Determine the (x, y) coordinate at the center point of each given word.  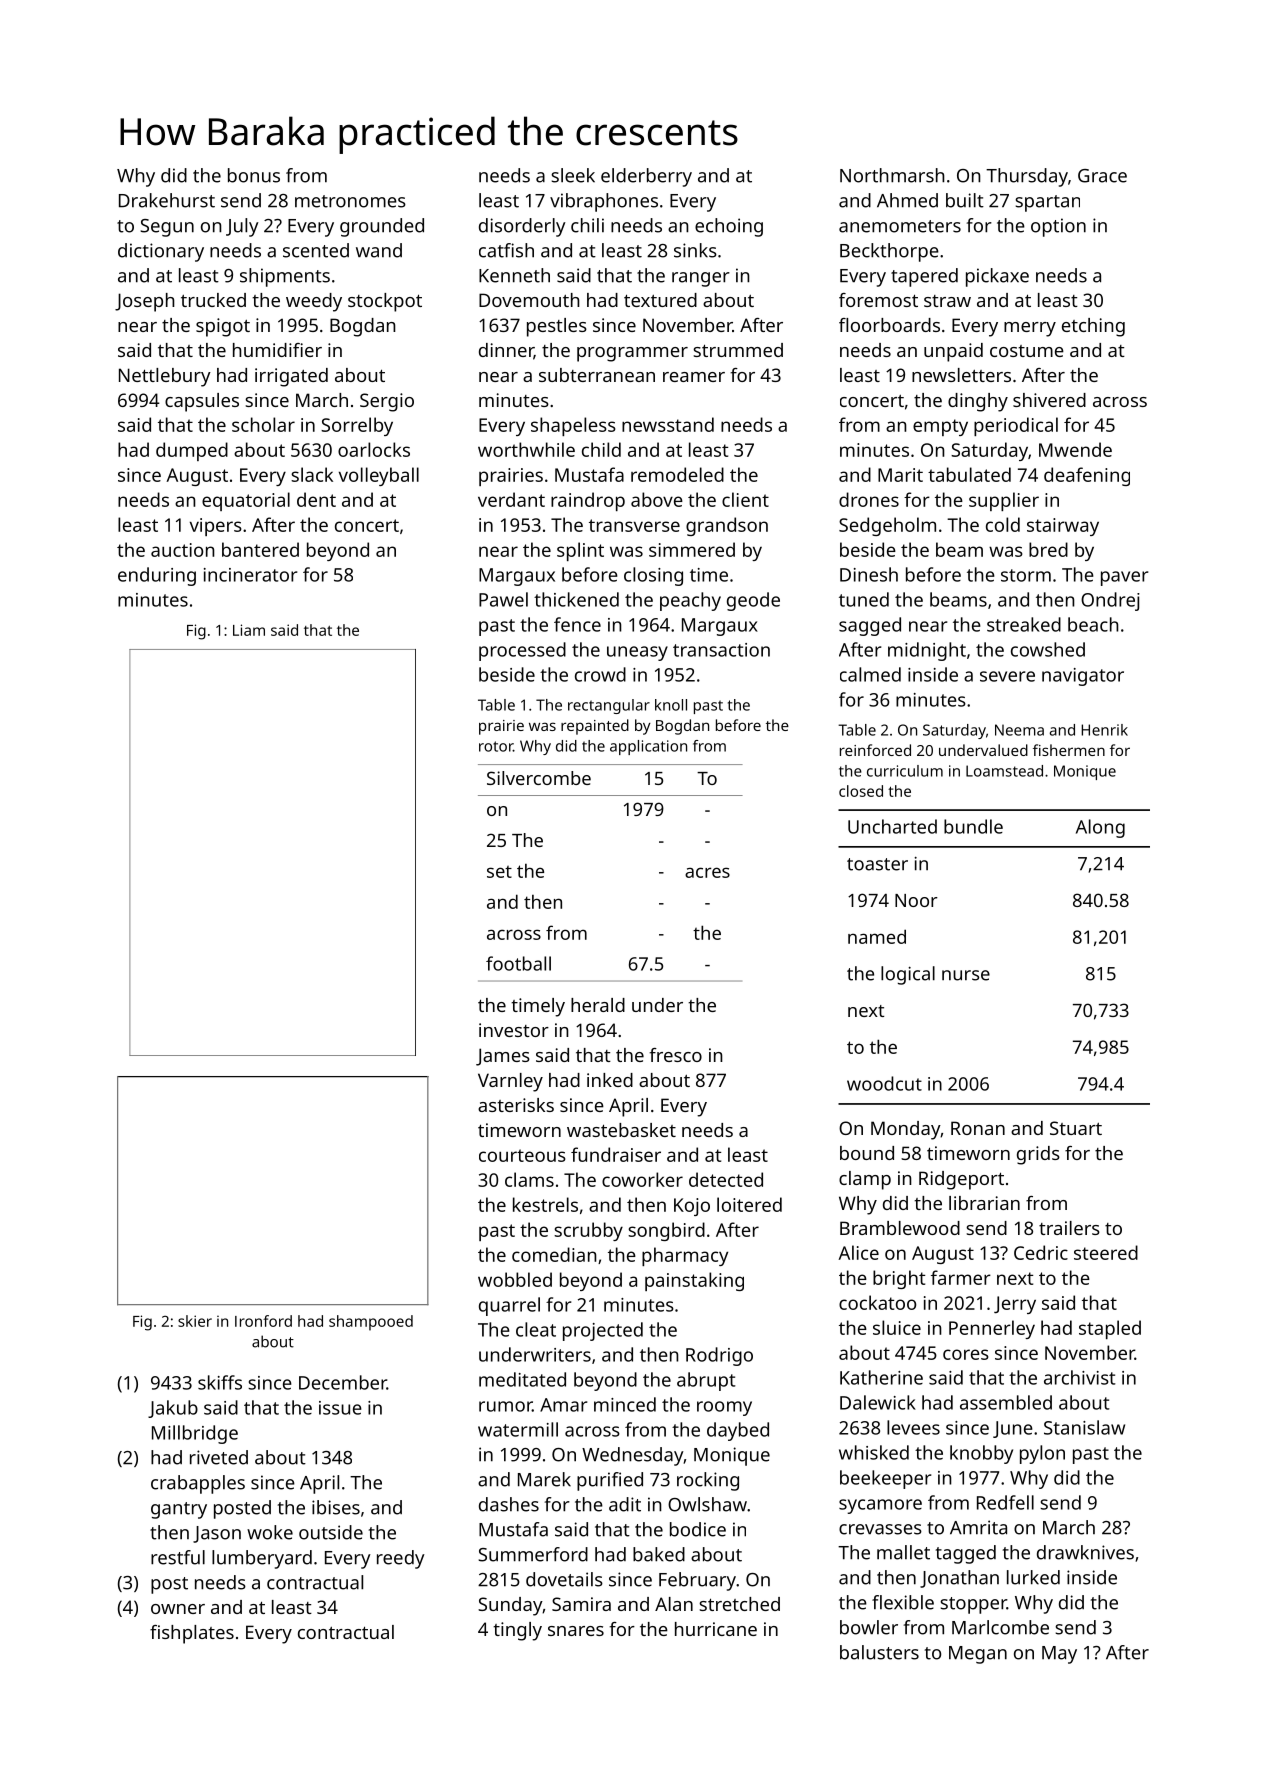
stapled (1110, 1329)
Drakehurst (167, 200)
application (648, 747)
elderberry (646, 177)
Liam (249, 630)
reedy (401, 1559)
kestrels (545, 1204)
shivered (1049, 400)
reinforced (875, 750)
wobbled (515, 1279)
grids (1038, 1155)
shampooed (371, 1323)
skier (195, 1321)
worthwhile (526, 449)
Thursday (1027, 177)
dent (316, 499)
